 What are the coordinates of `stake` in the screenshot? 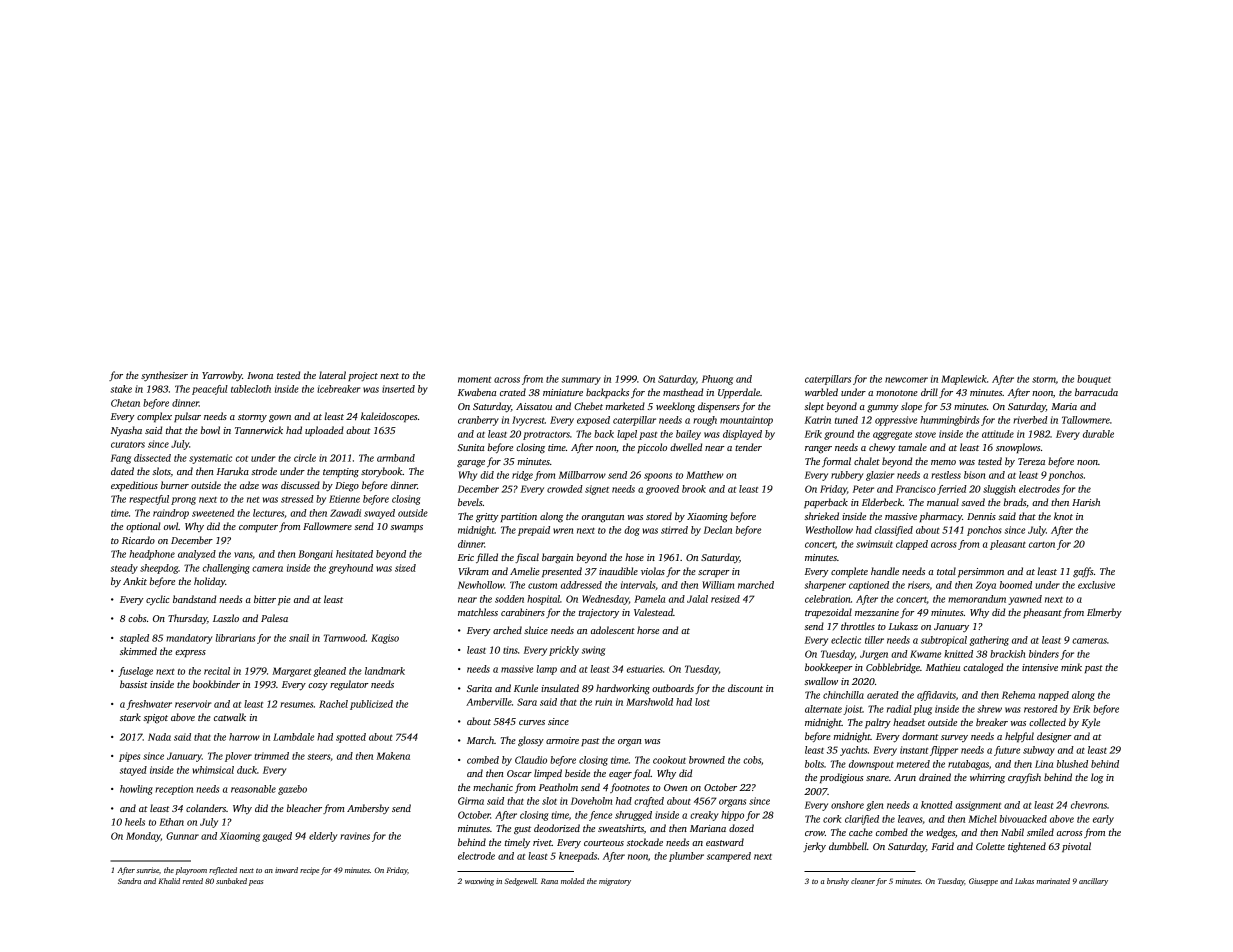 It's located at (121, 389).
